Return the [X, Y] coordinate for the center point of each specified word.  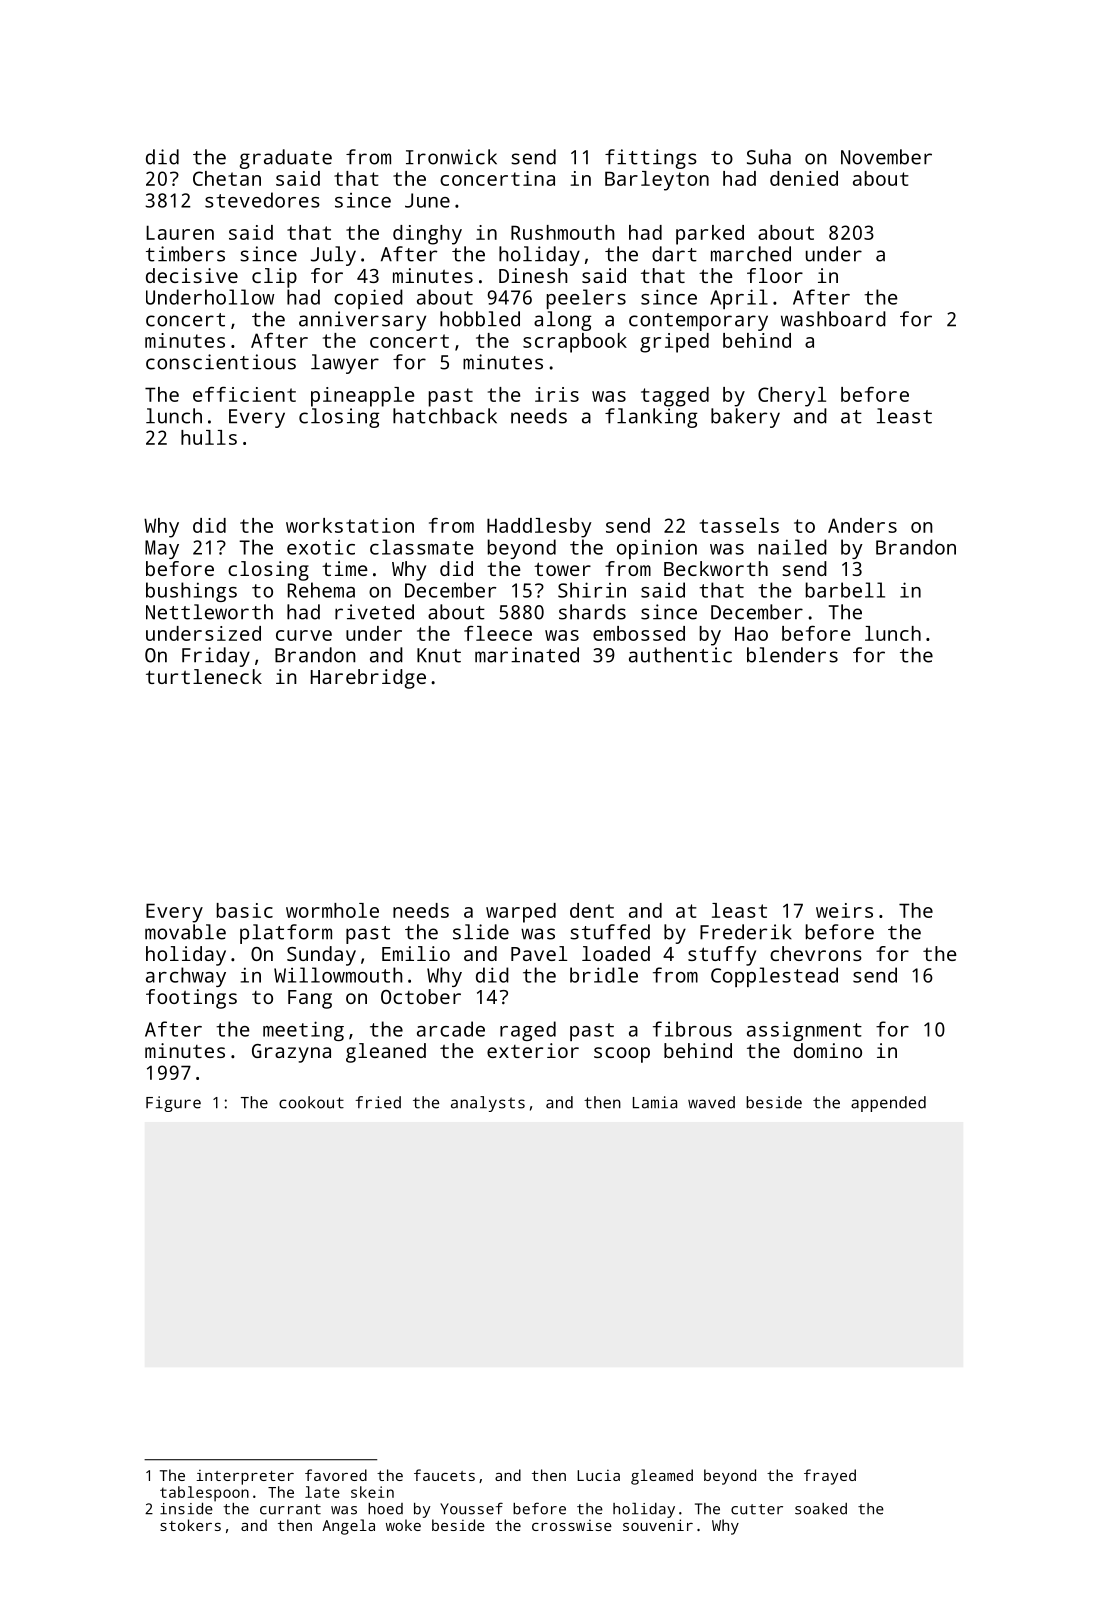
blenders [792, 655]
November [886, 157]
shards [592, 612]
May [162, 549]
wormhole [332, 910]
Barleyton [657, 181]
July [333, 256]
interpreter [245, 1477]
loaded [616, 953]
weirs [844, 910]
